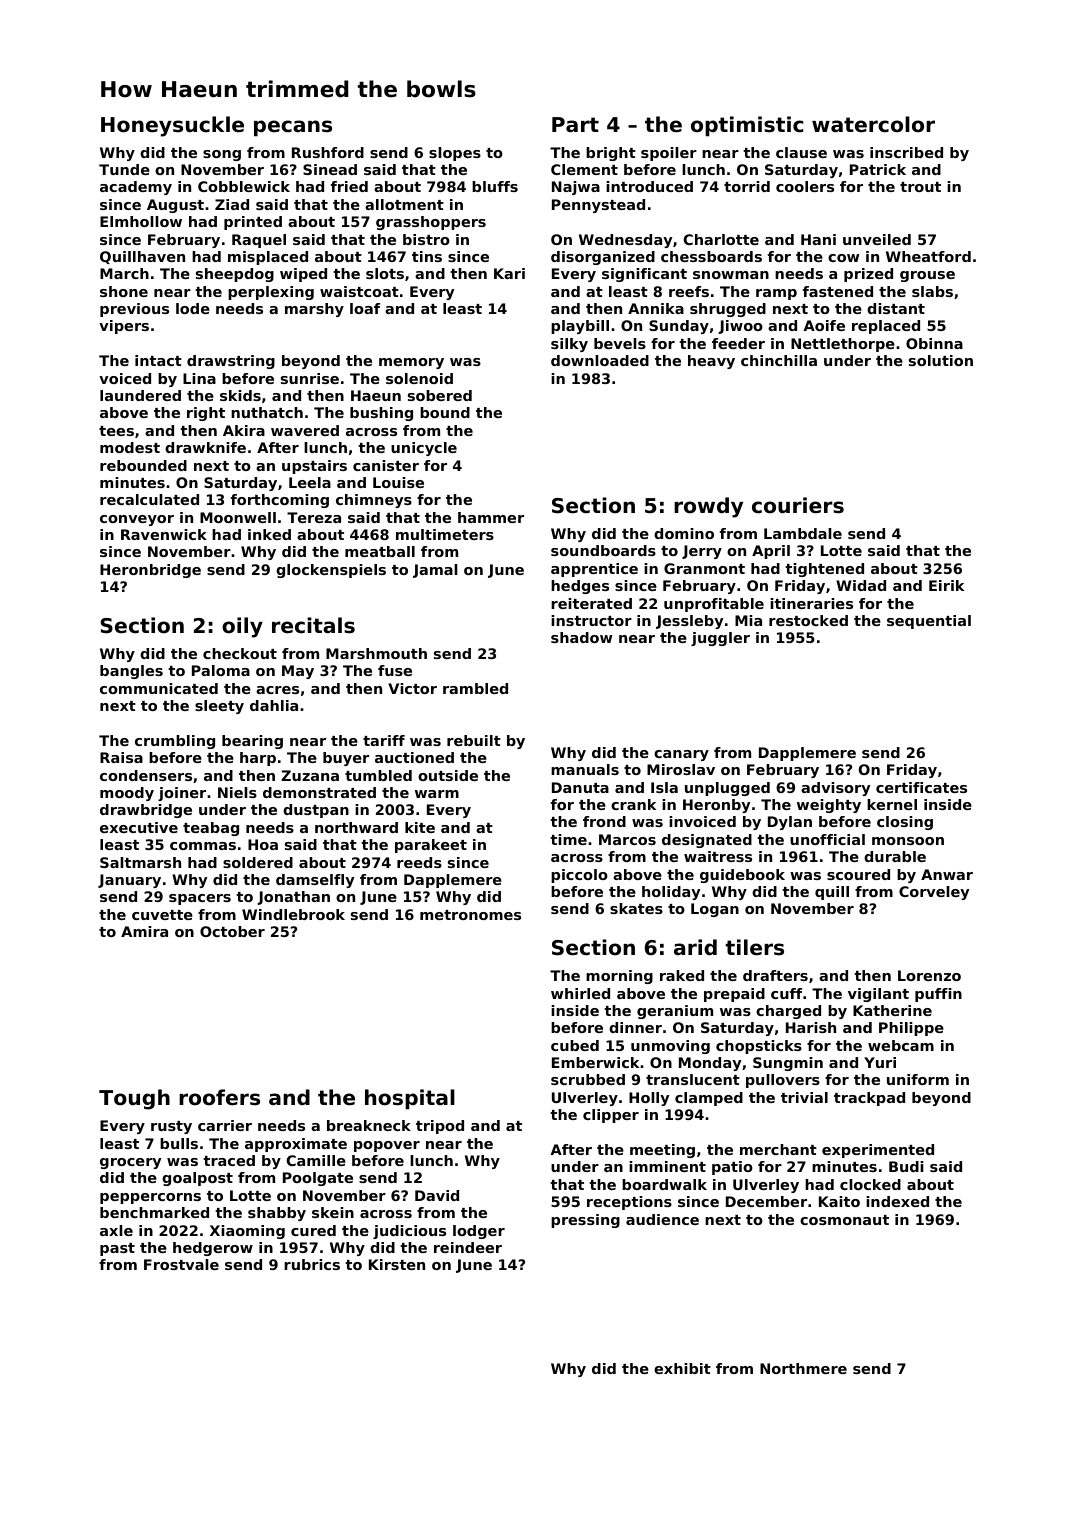 This screenshot has width=1077, height=1524. Describe the element at coordinates (873, 124) in the screenshot. I see `watercolor` at that location.
